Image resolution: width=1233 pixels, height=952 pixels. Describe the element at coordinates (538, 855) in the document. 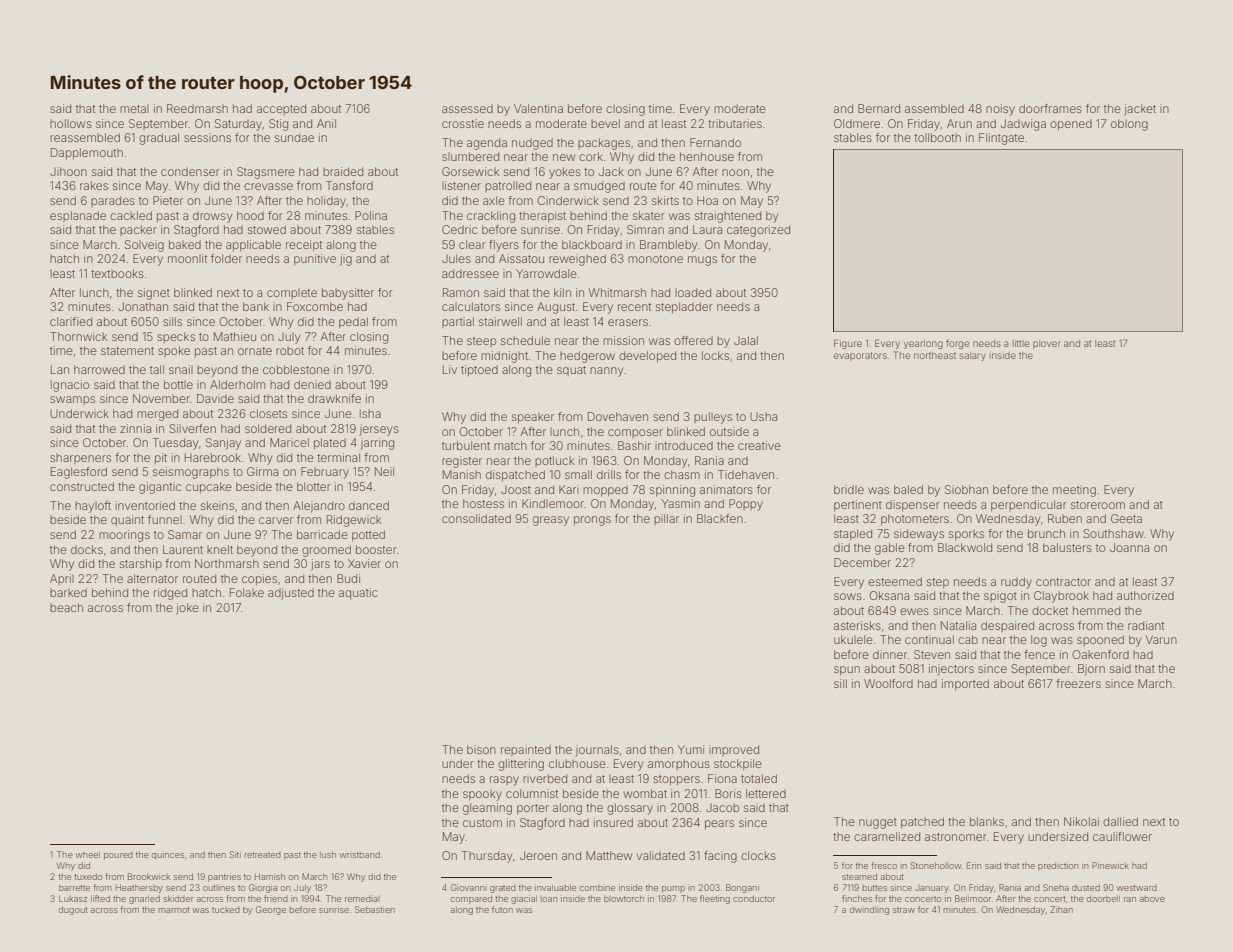

I see `Jeroen` at that location.
